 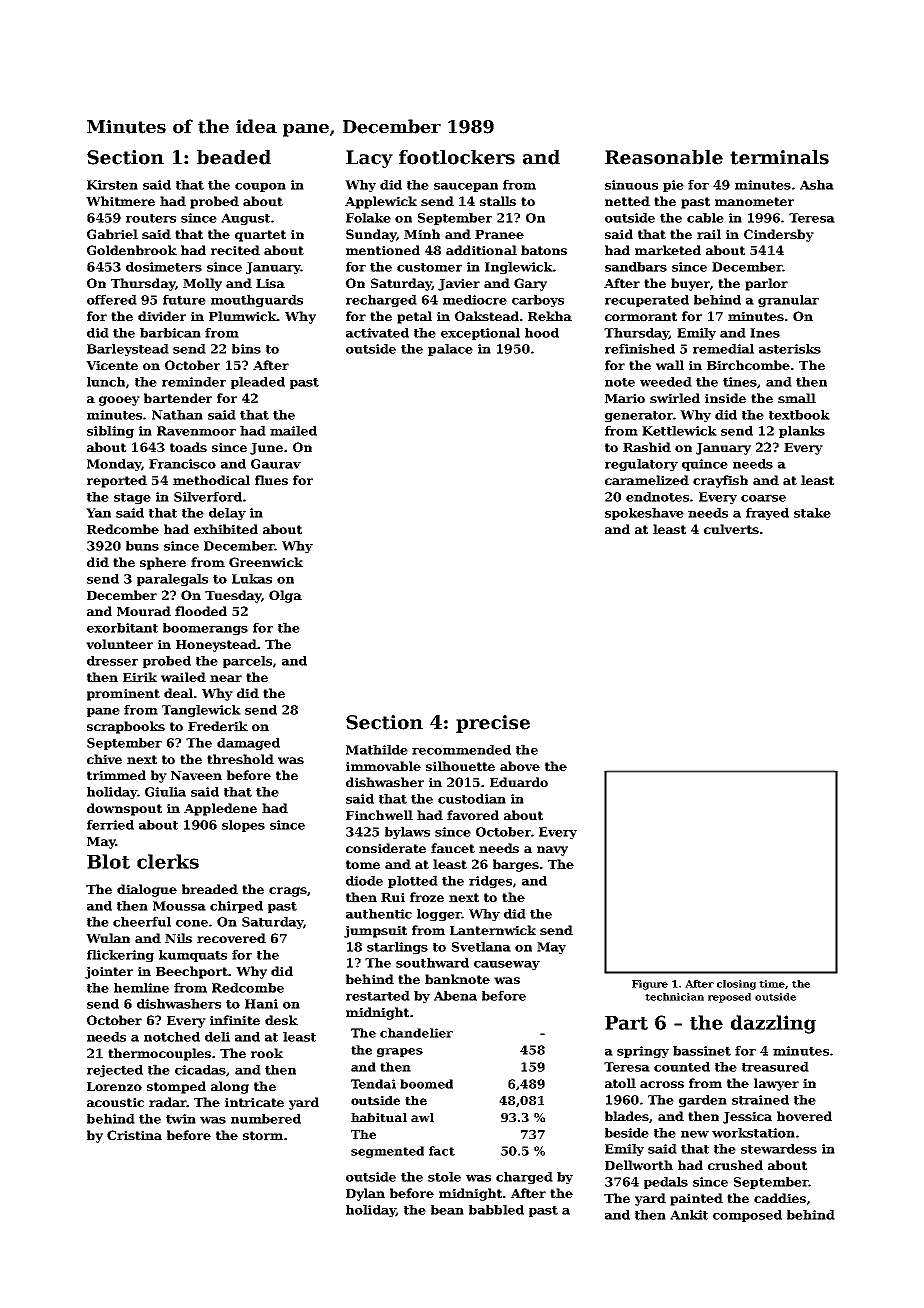 I want to click on trimmed, so click(x=116, y=775).
